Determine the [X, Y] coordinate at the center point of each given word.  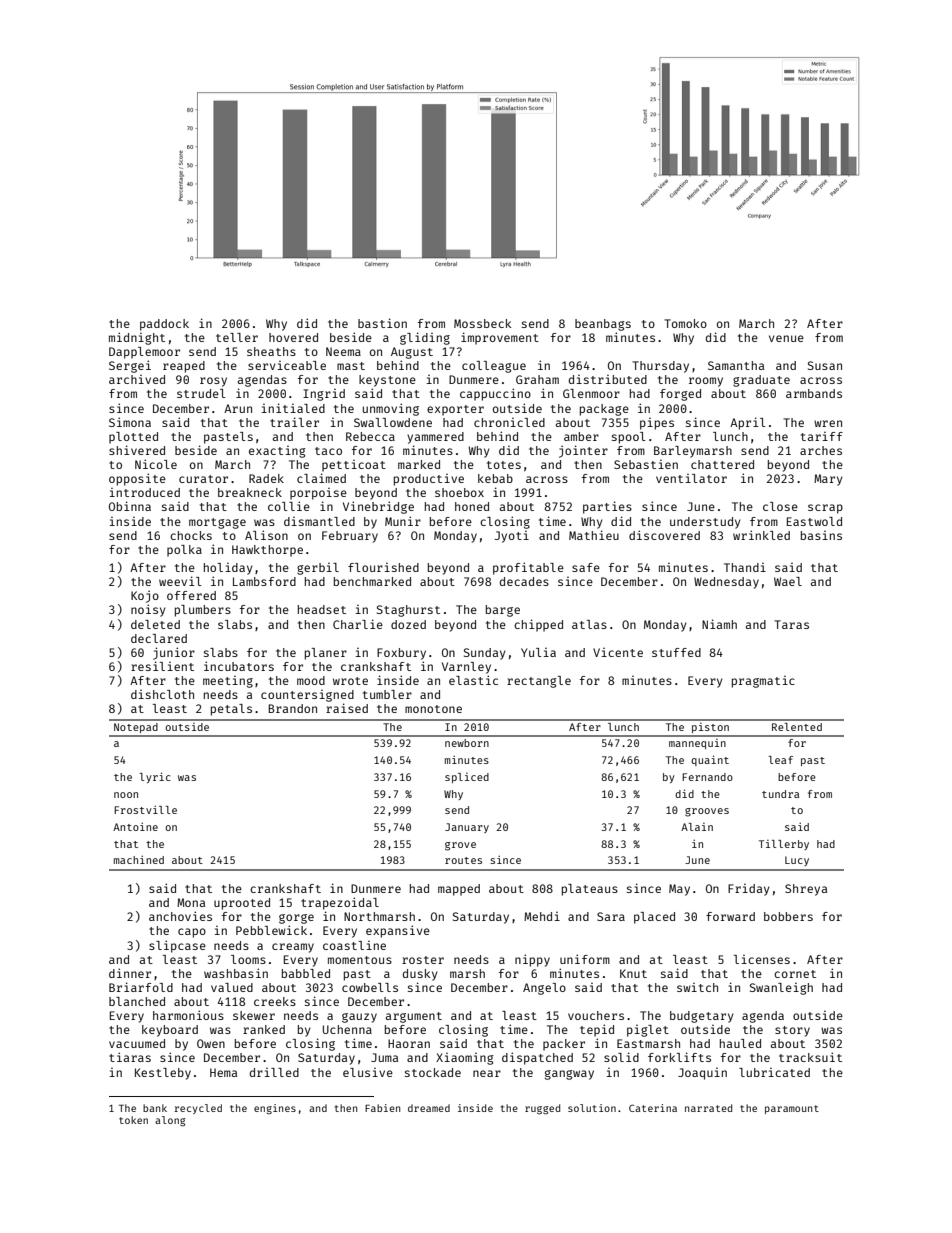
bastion [382, 323]
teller [237, 337]
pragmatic [763, 682]
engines [275, 1109]
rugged [542, 1109]
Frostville [145, 809]
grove [460, 846]
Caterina [653, 1108]
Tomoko [685, 323]
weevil [180, 581]
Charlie [358, 624]
